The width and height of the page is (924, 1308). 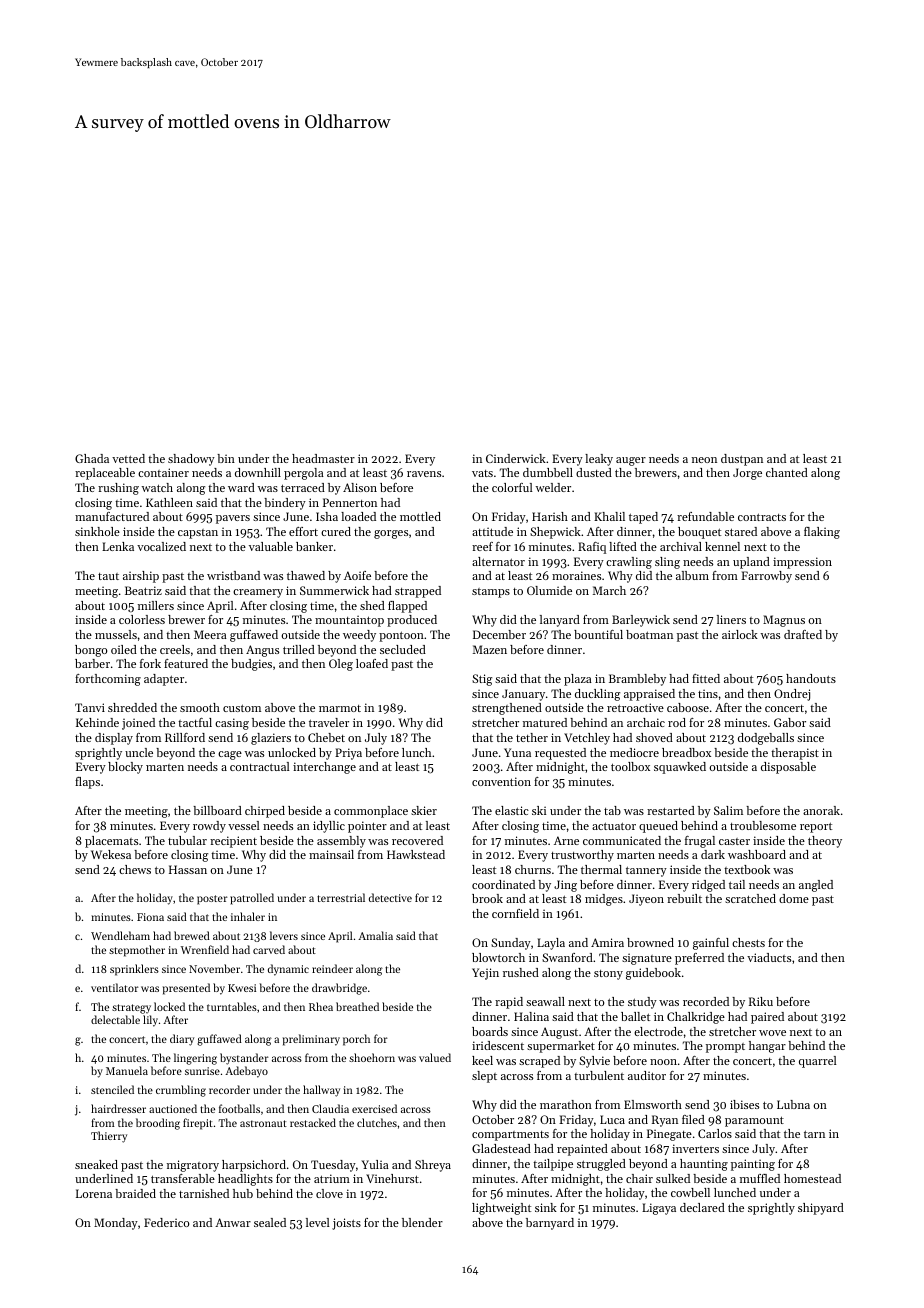 I want to click on neon, so click(x=704, y=460).
